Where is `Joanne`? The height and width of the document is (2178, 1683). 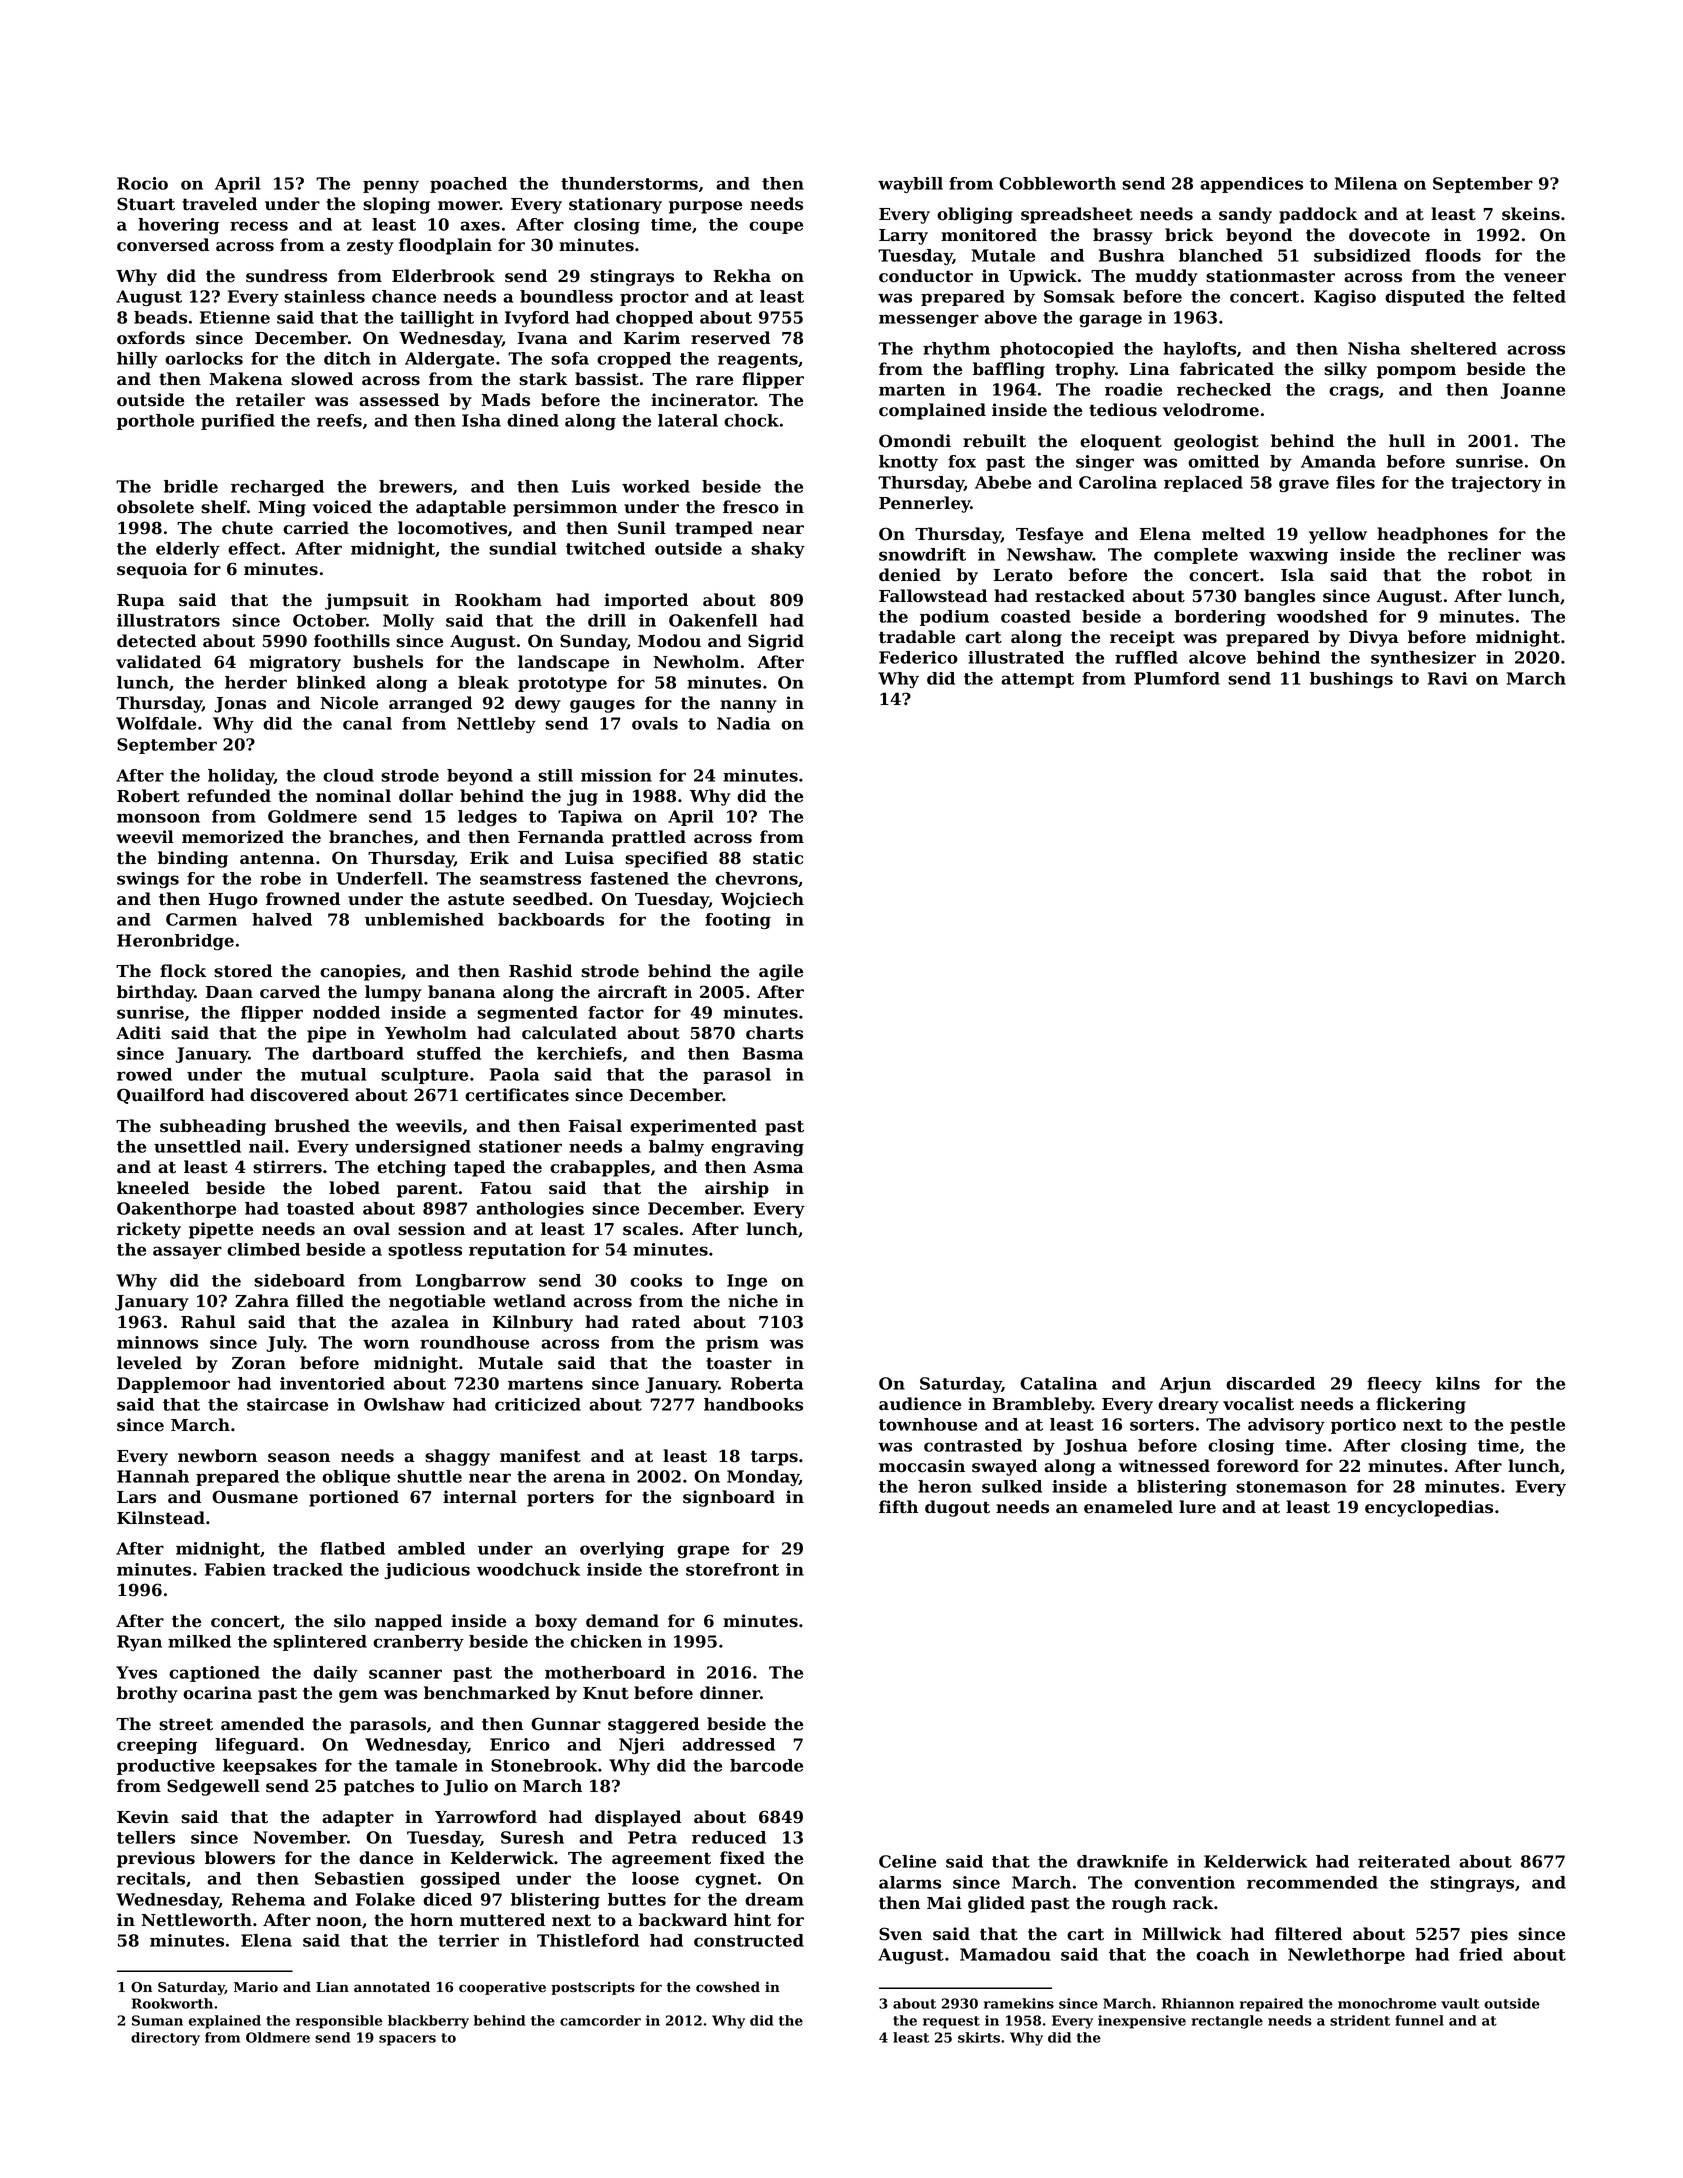 Joanne is located at coordinates (1532, 391).
